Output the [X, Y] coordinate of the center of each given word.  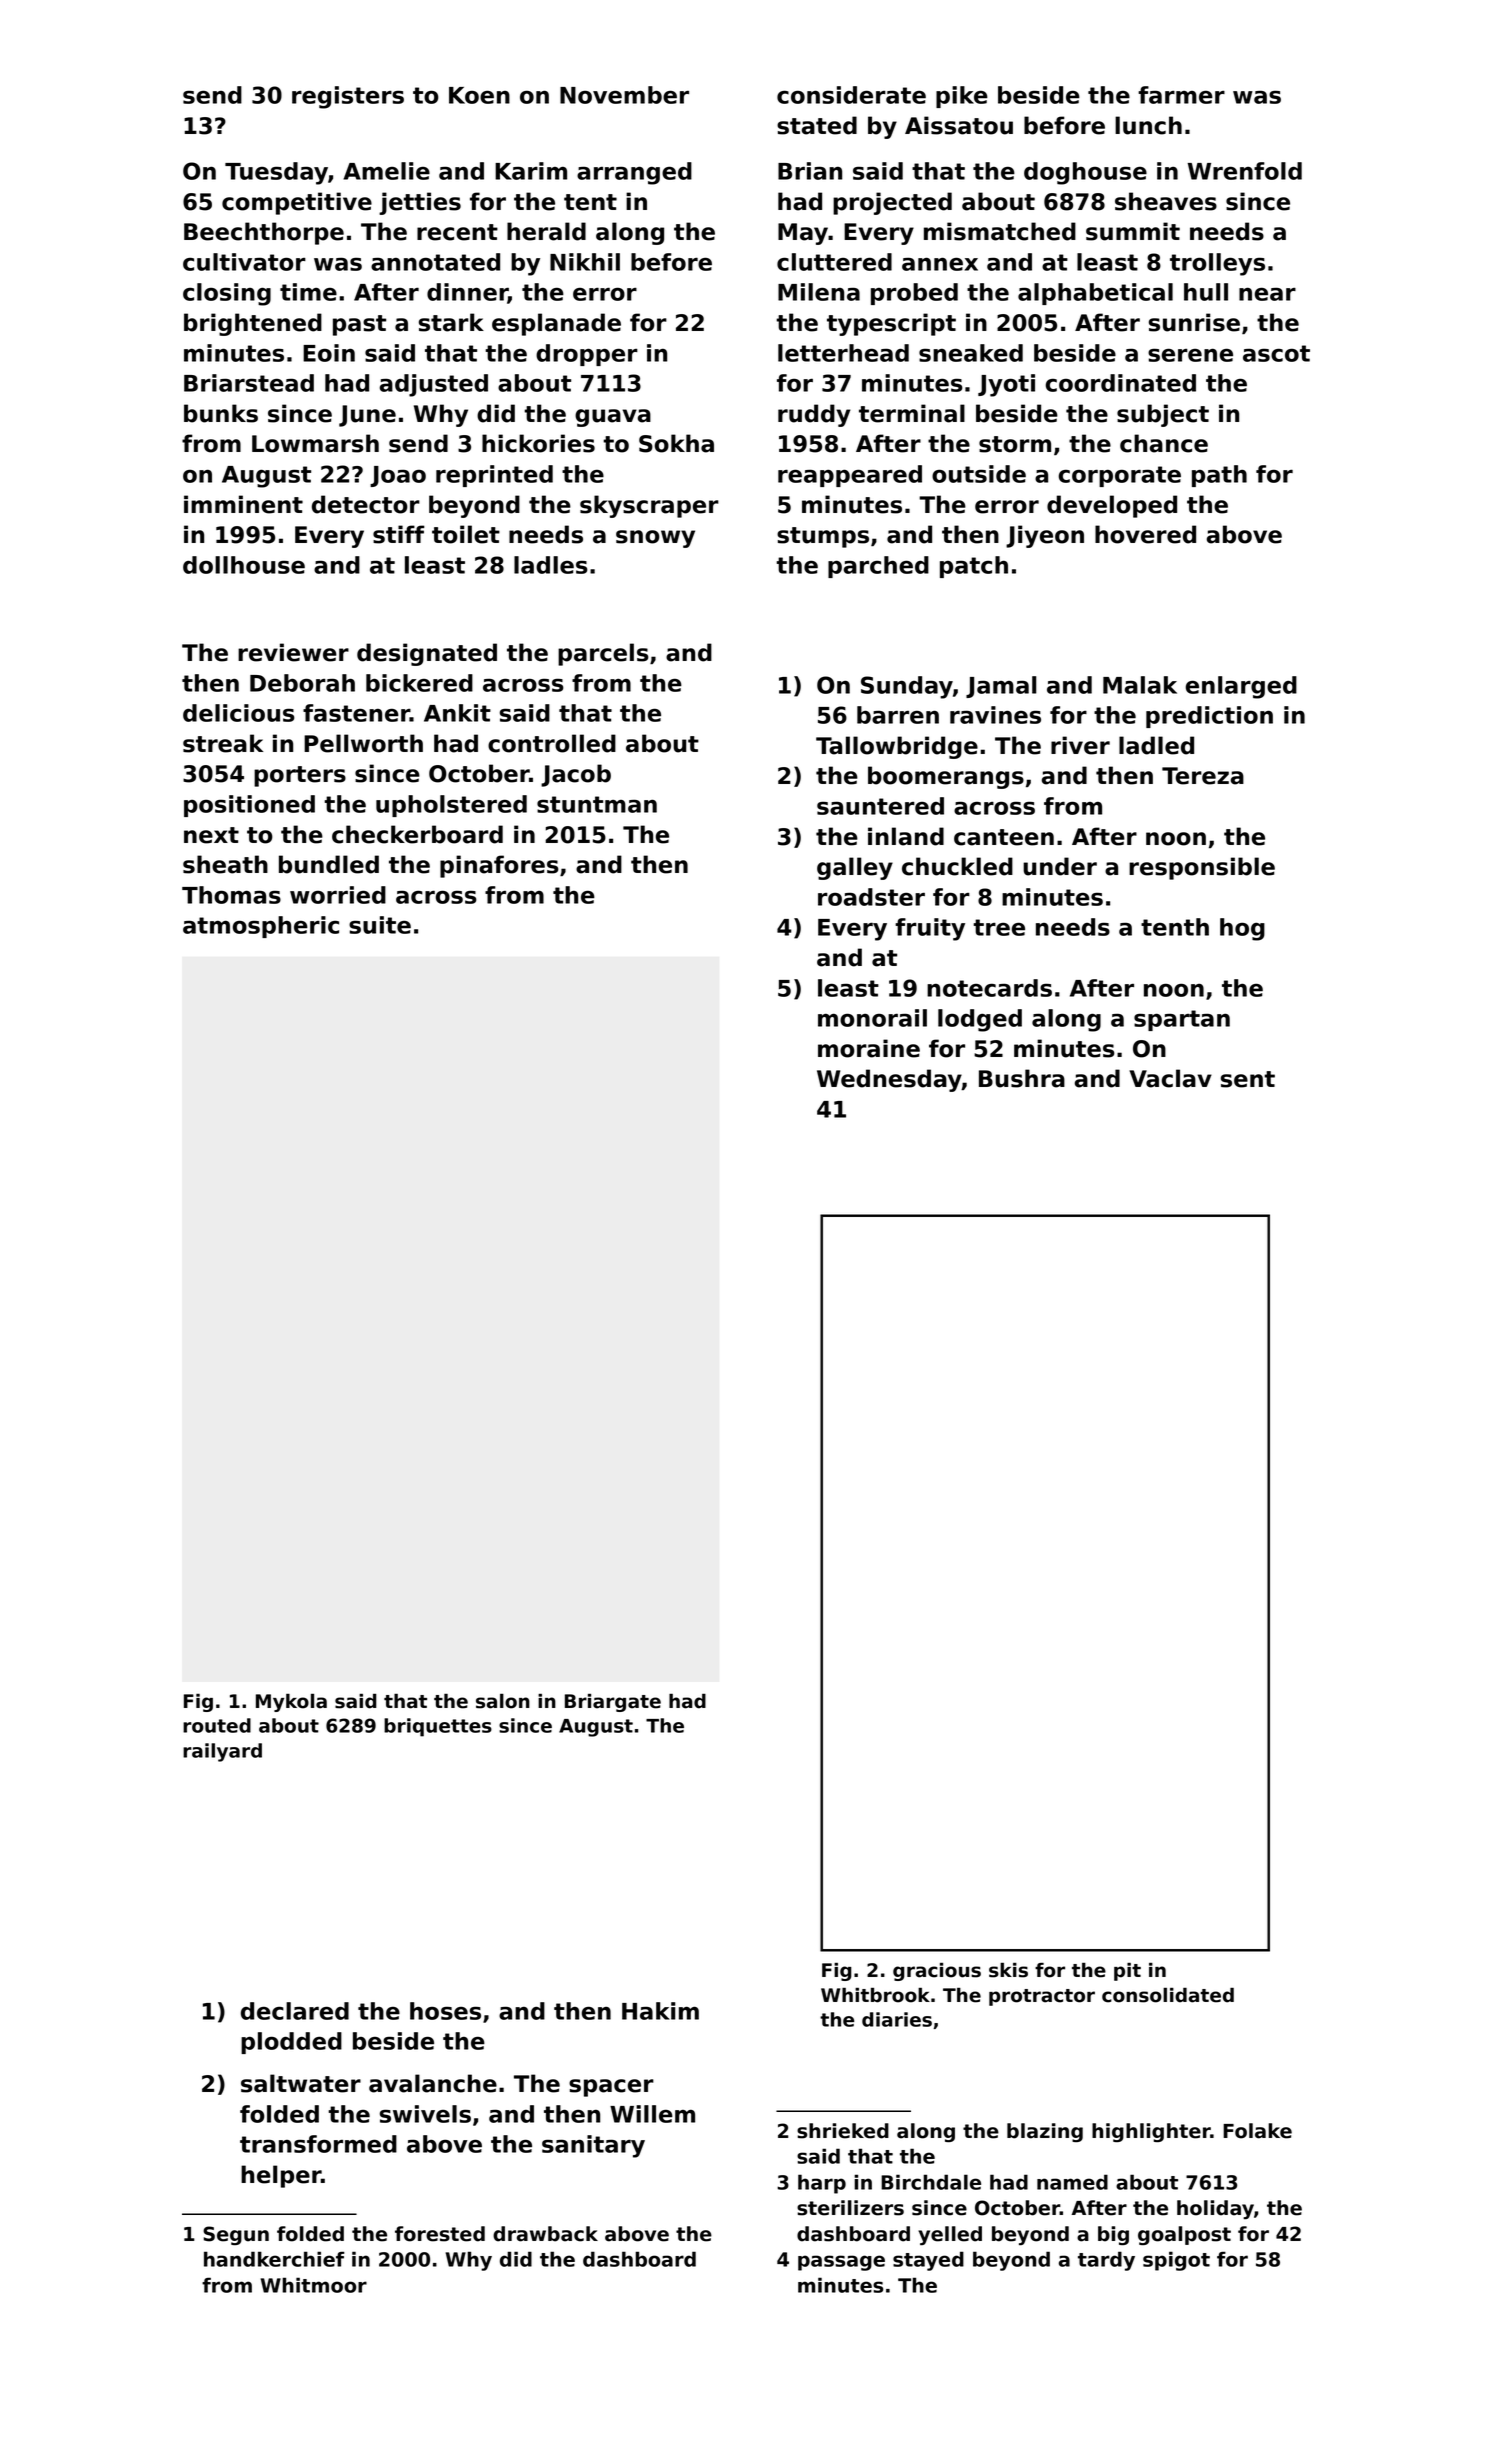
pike [962, 97]
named [1072, 2182]
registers [348, 97]
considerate [851, 95]
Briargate [613, 1703]
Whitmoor [313, 2285]
